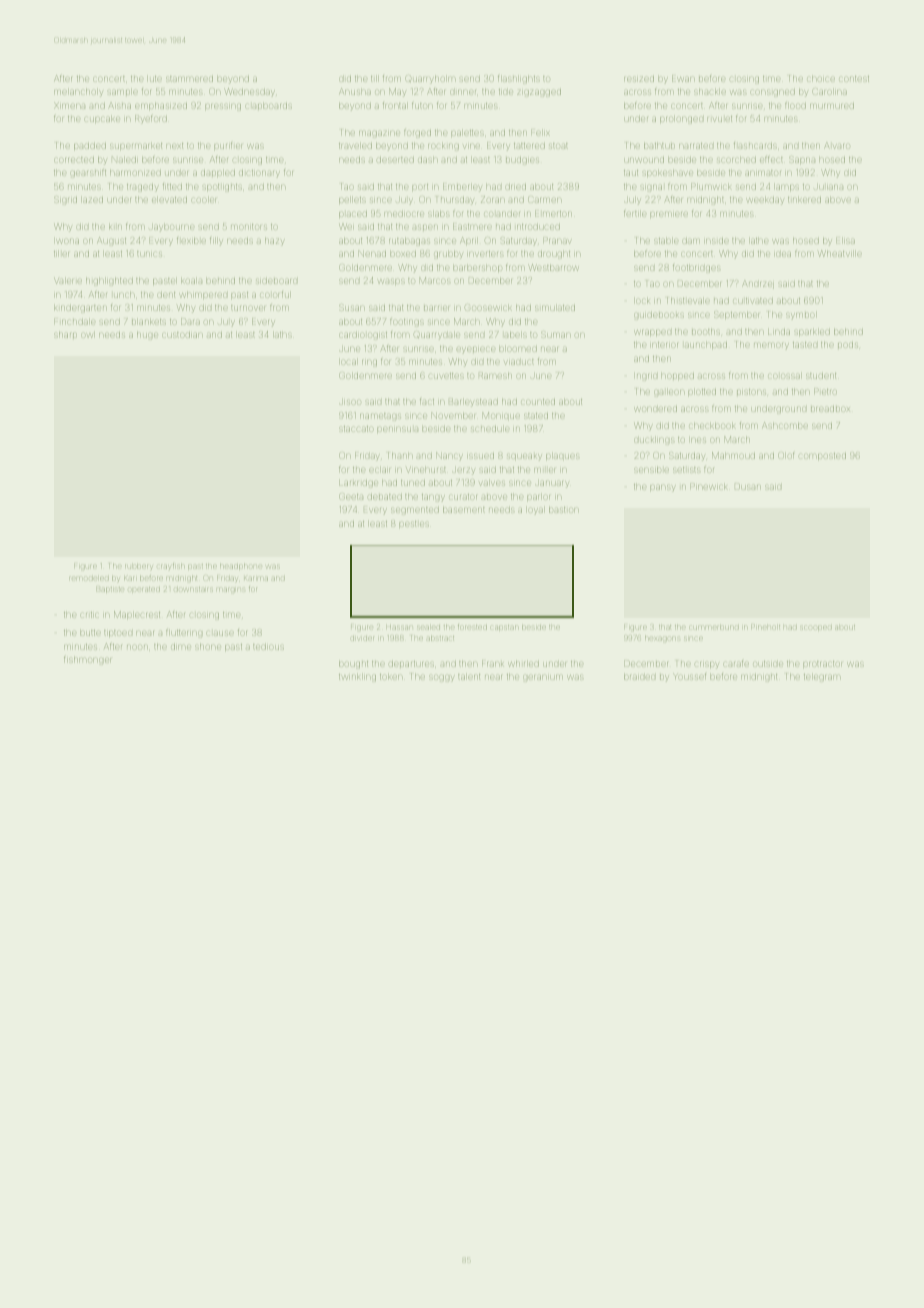  I want to click on Plumwick, so click(711, 186).
